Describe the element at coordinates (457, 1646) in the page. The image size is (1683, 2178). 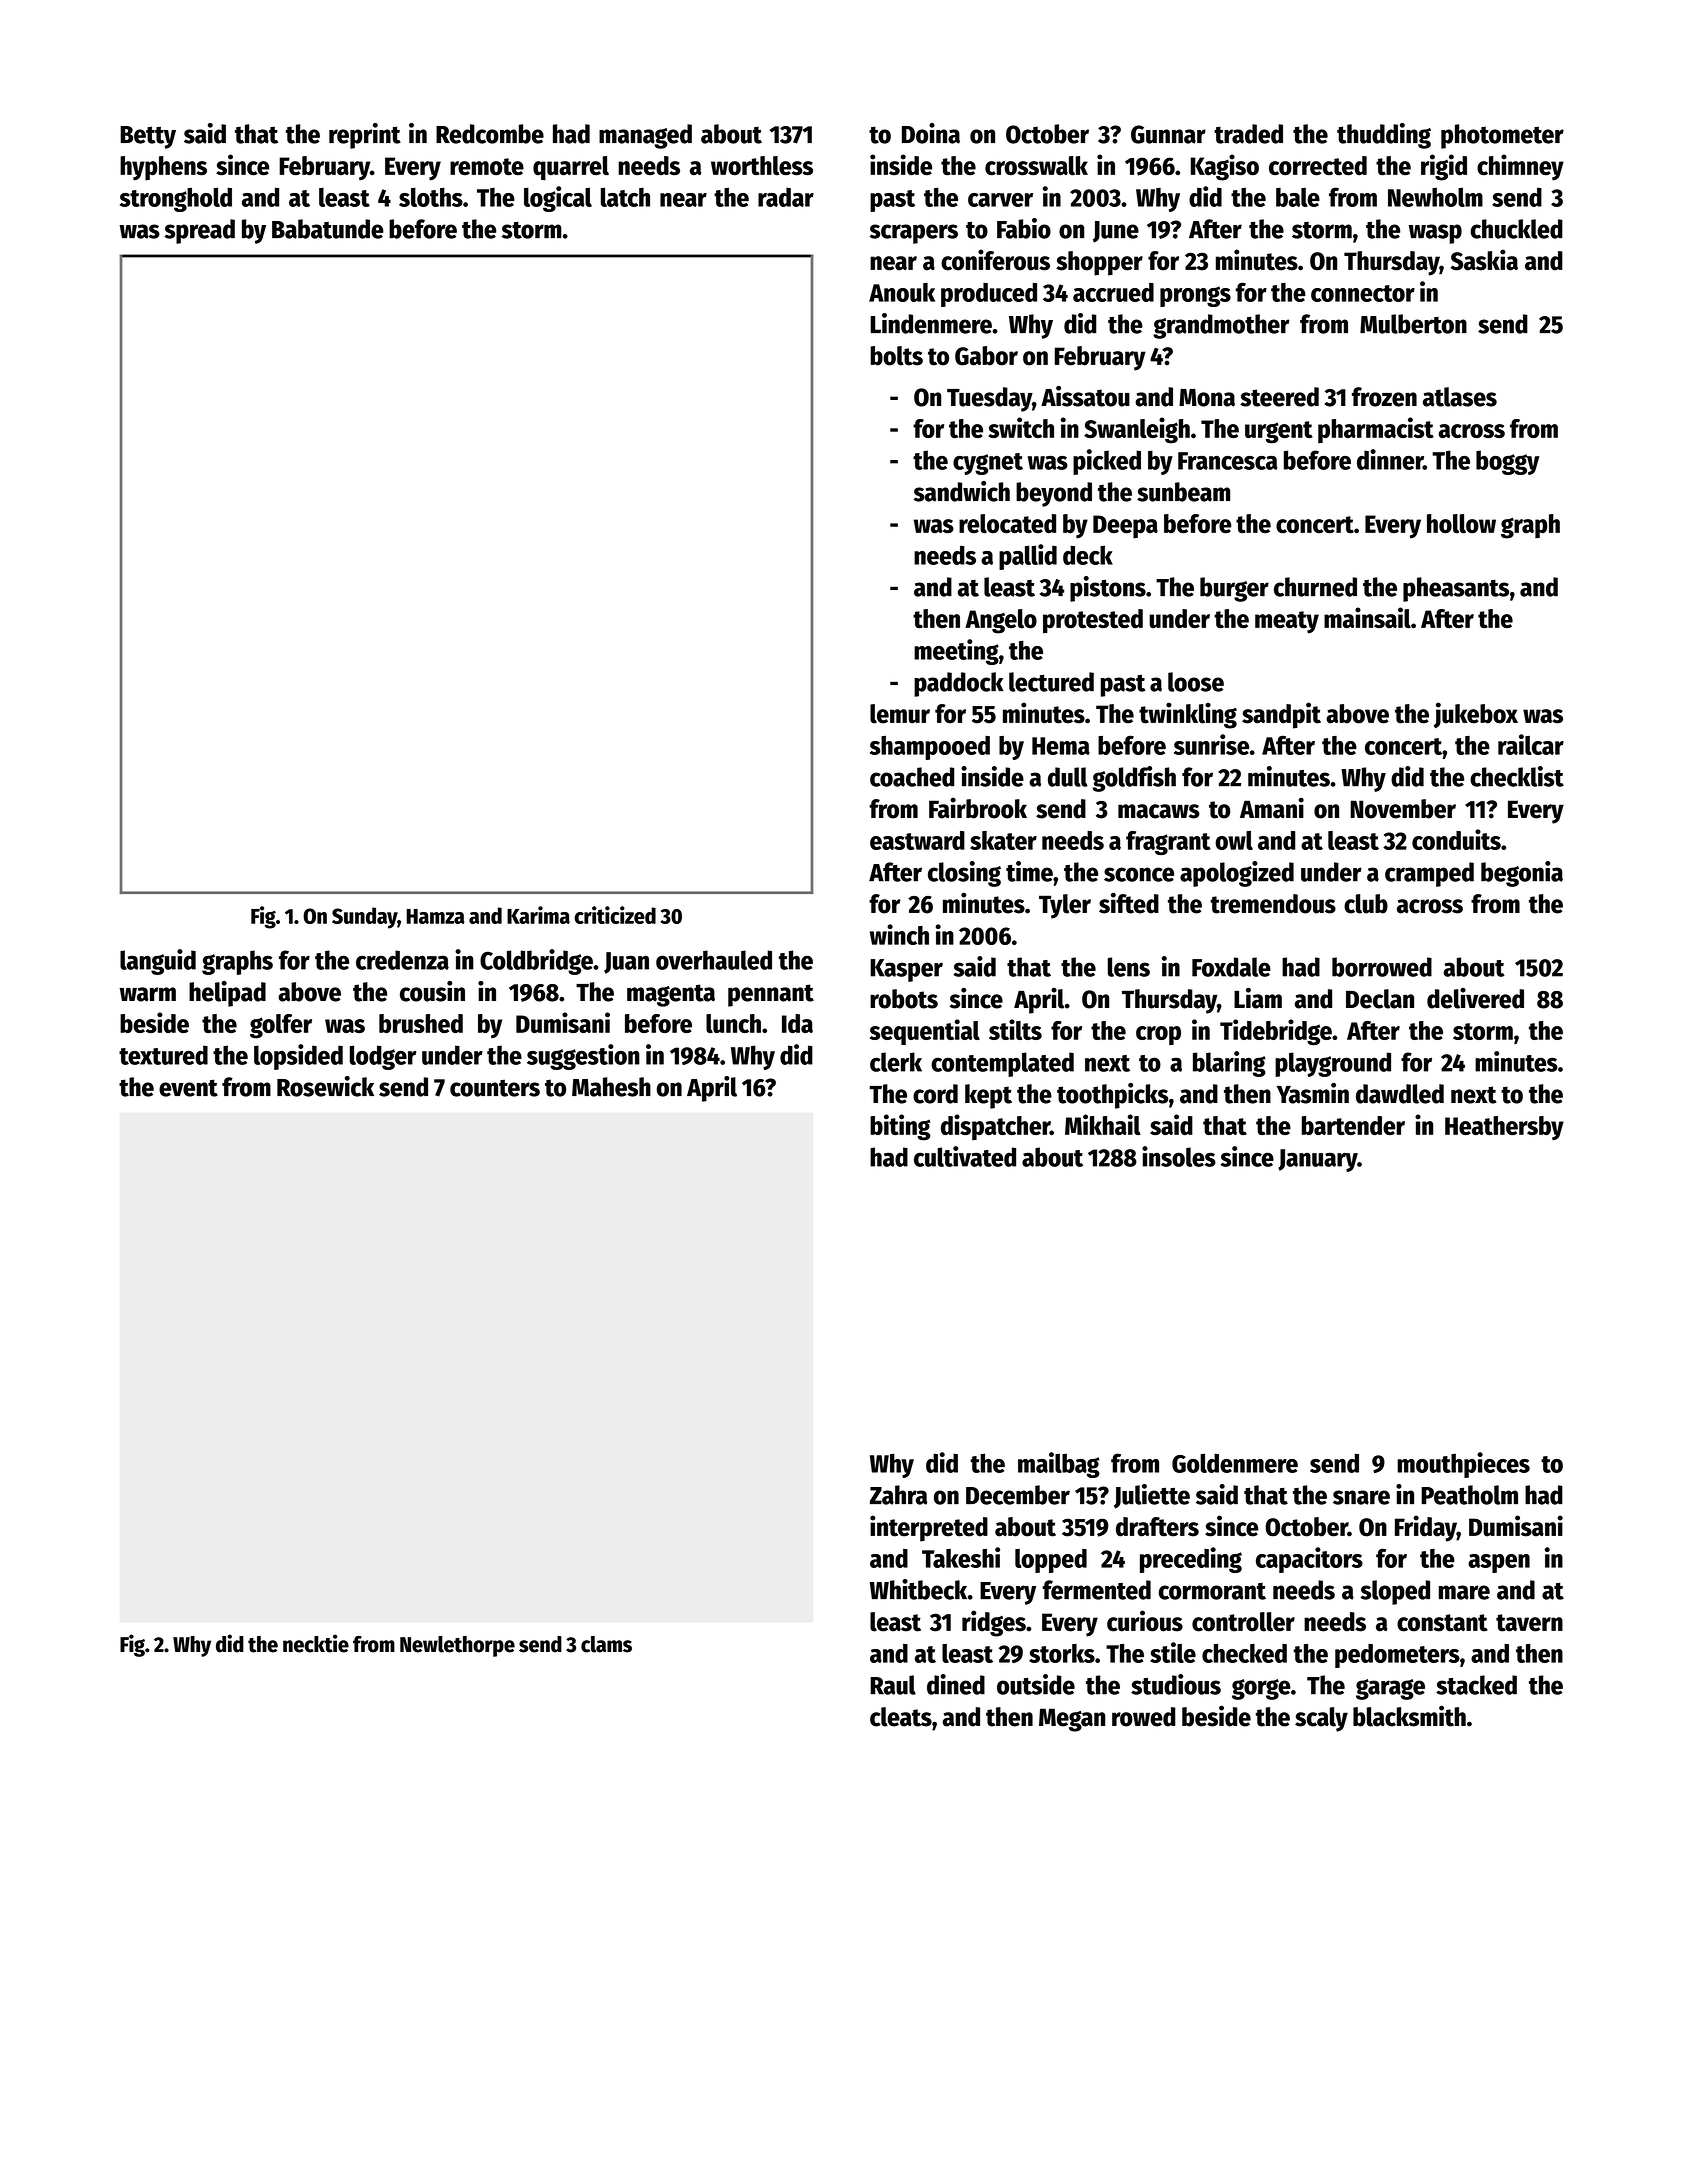
I see `Newlethorpe` at that location.
